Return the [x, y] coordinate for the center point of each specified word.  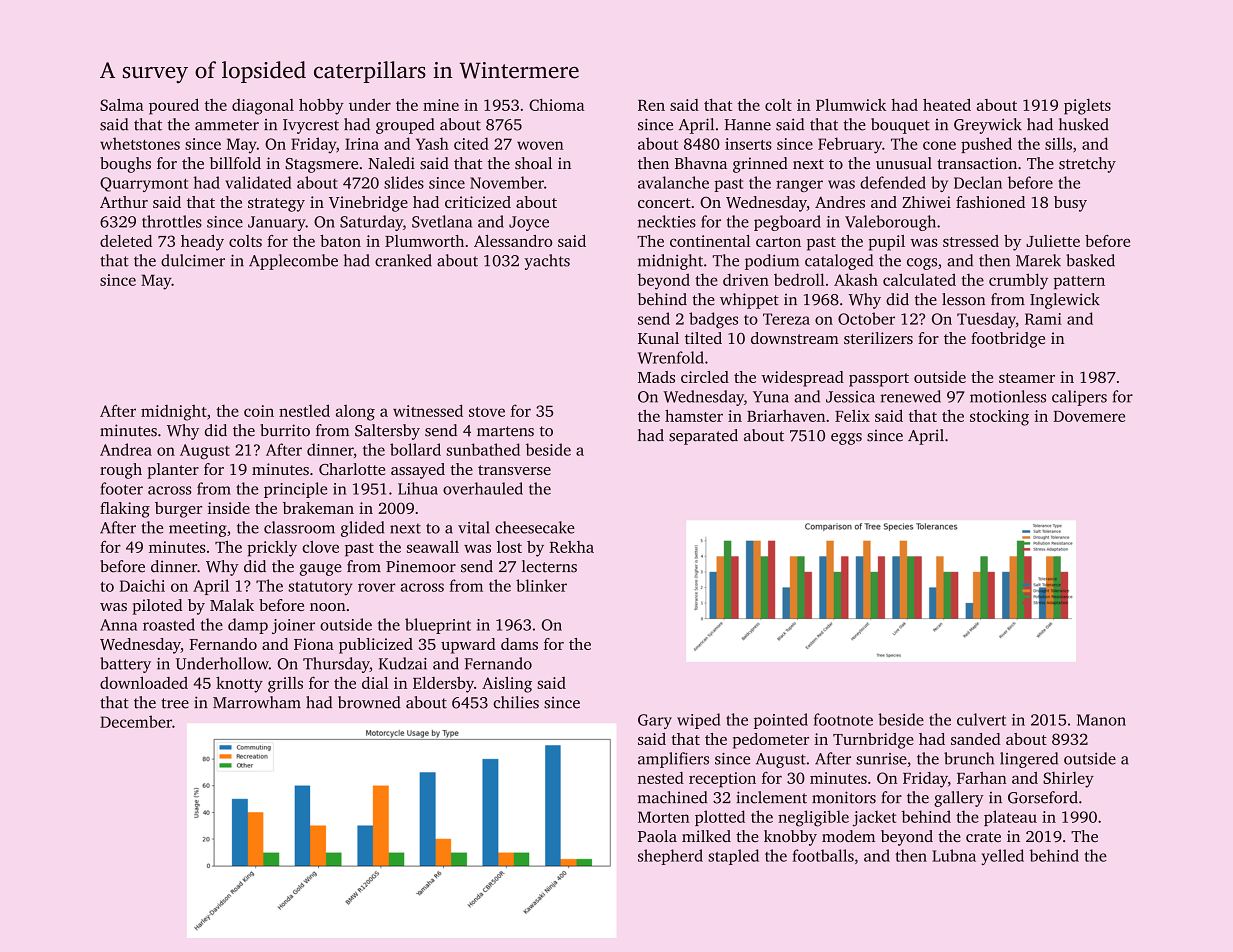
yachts [547, 262]
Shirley [1068, 780]
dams [519, 644]
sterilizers [878, 338]
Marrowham [257, 702]
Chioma [557, 105]
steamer [1027, 378]
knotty [239, 685]
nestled [304, 410]
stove [487, 412]
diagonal [263, 107]
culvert [981, 719]
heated [947, 104]
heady [202, 243]
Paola [657, 836]
